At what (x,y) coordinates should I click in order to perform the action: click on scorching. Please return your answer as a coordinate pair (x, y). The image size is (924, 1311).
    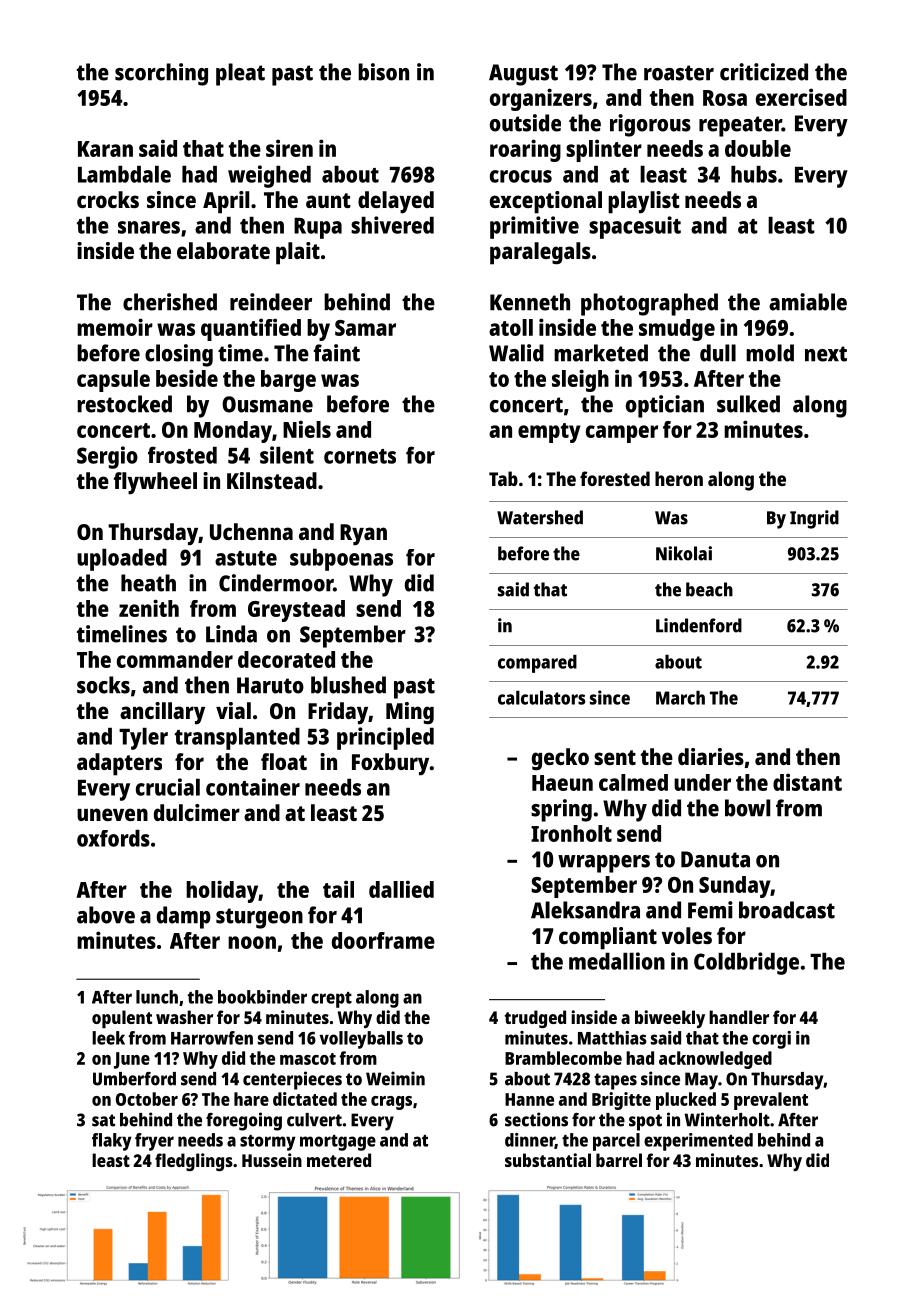
    Looking at the image, I should click on (161, 74).
